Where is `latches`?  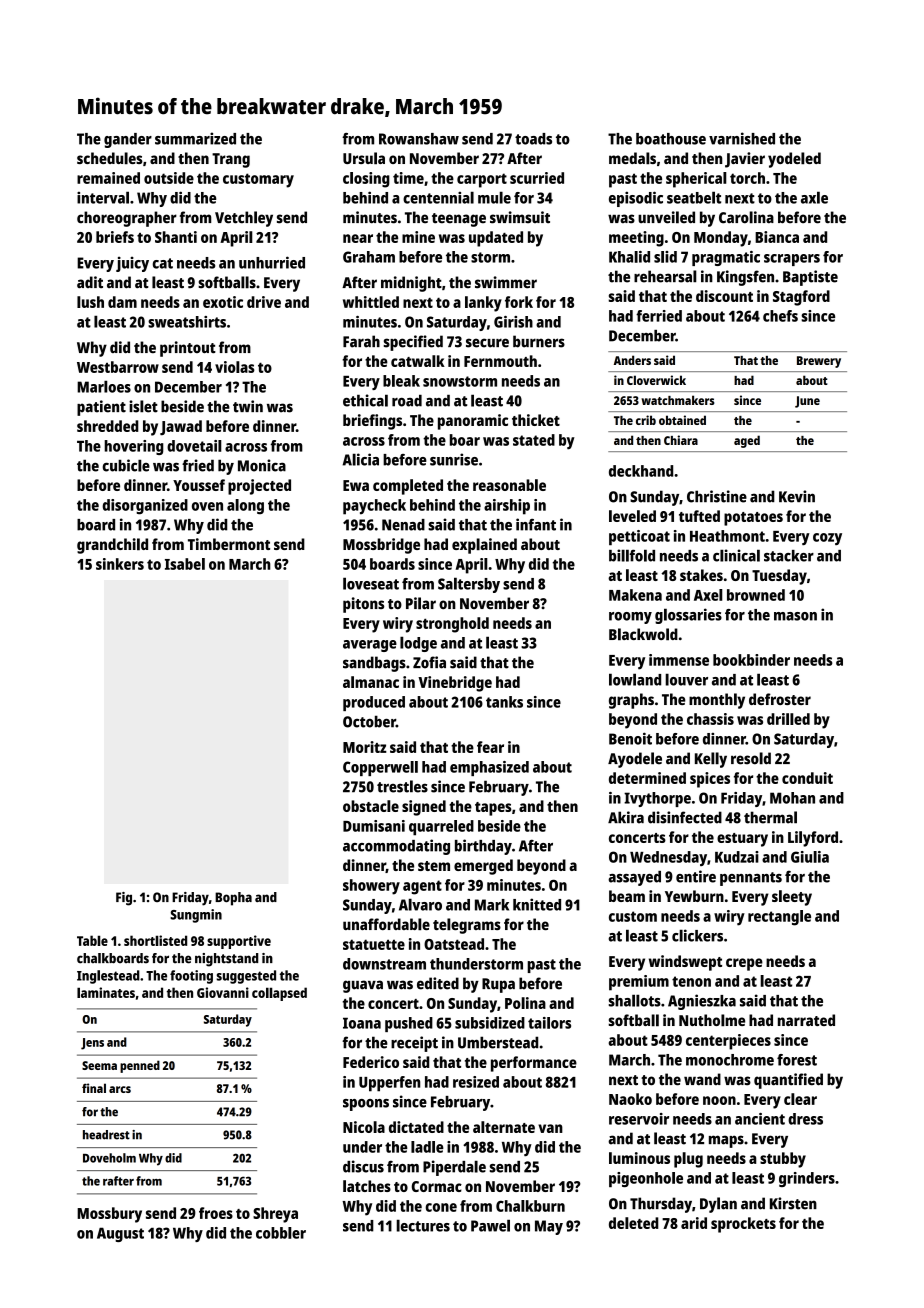
latches is located at coordinates (367, 1186).
